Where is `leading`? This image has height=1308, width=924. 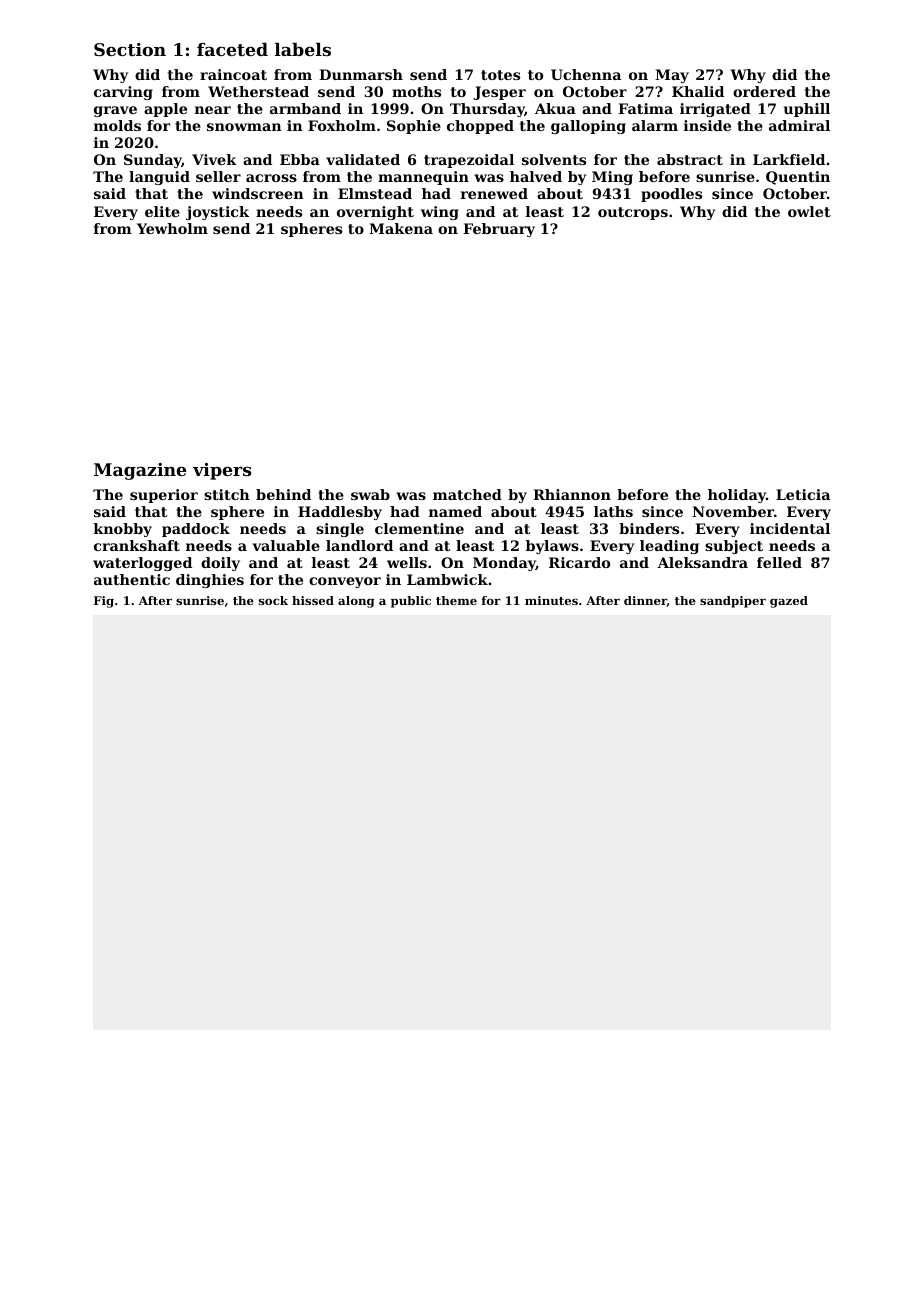 leading is located at coordinates (669, 547).
